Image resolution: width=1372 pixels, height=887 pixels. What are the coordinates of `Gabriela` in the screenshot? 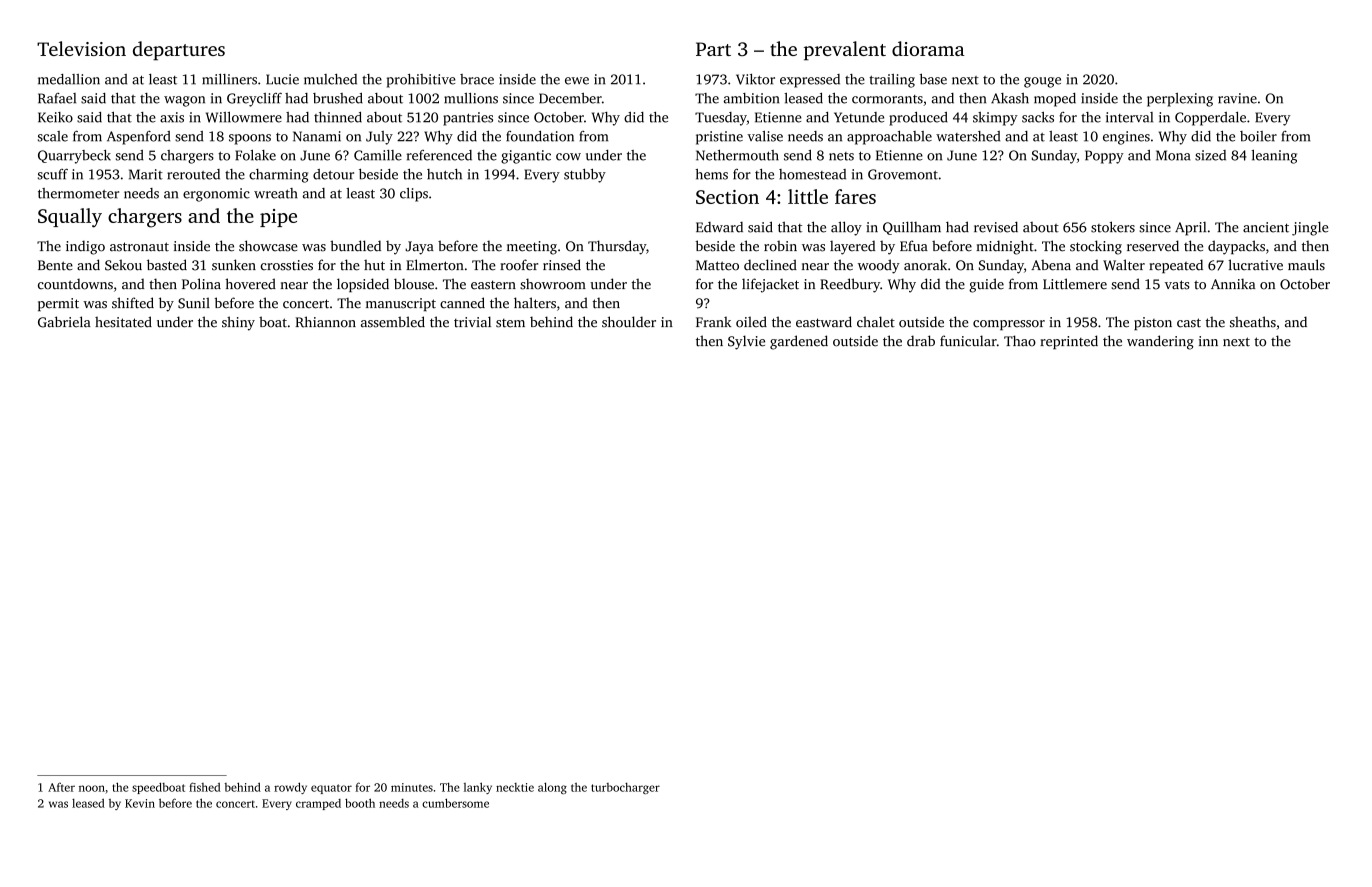 It's located at (64, 322).
